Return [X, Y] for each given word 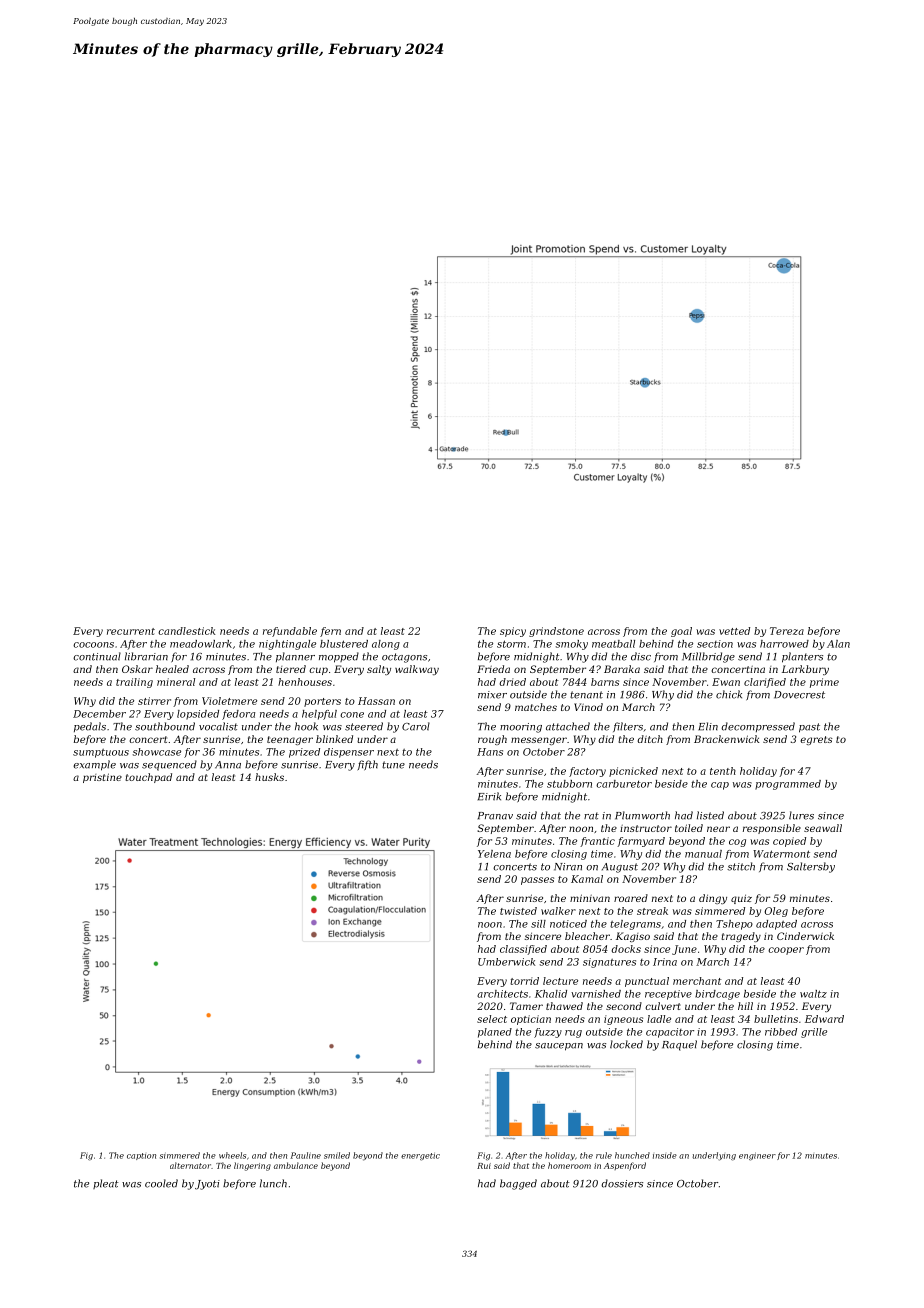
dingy [713, 899]
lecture [560, 981]
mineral [176, 682]
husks [269, 777]
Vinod [588, 707]
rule [604, 1155]
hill [745, 1006]
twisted [518, 911]
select [492, 1019]
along [386, 645]
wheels [232, 1155]
